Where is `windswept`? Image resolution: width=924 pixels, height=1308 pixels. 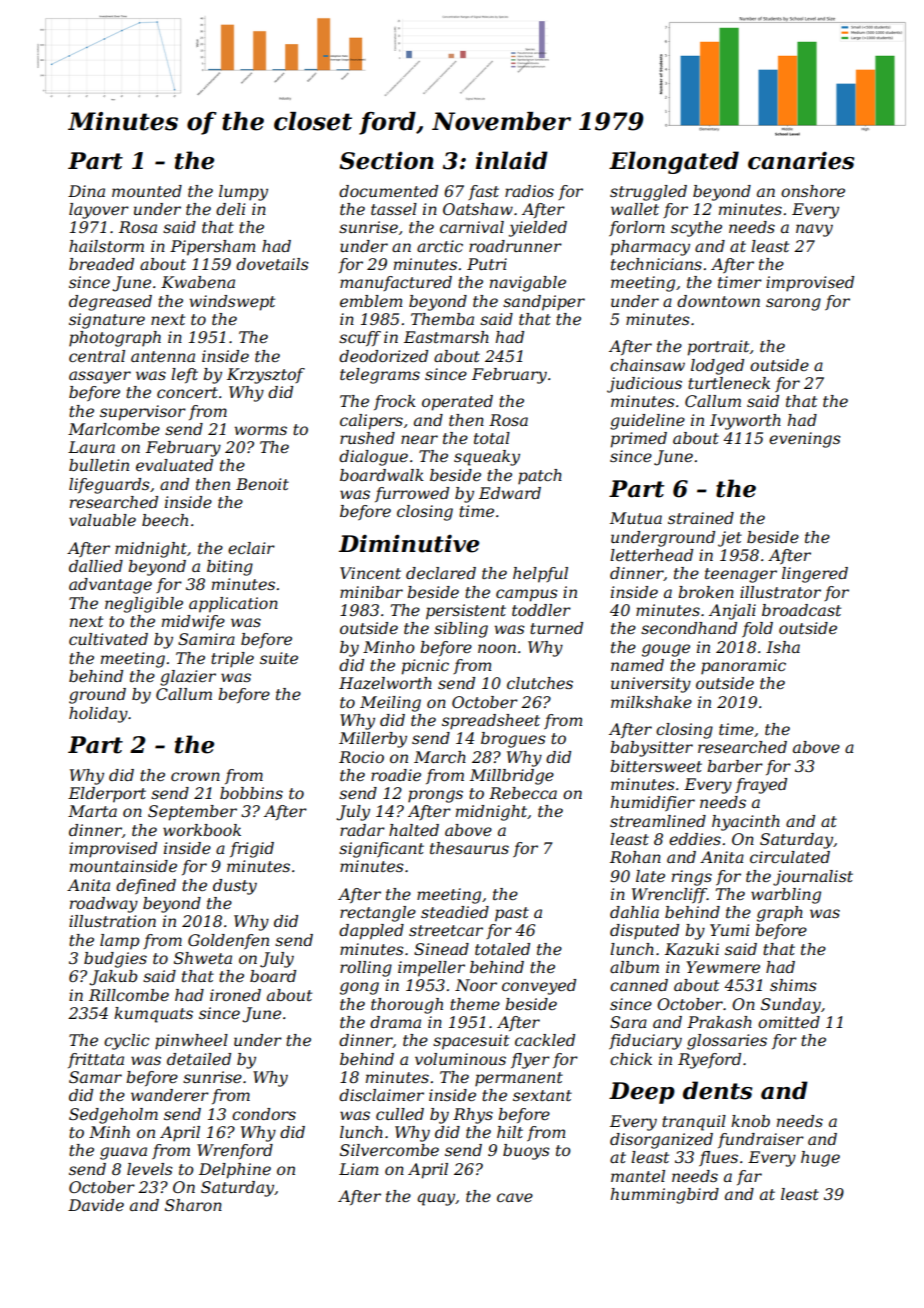
windswept is located at coordinates (232, 303).
